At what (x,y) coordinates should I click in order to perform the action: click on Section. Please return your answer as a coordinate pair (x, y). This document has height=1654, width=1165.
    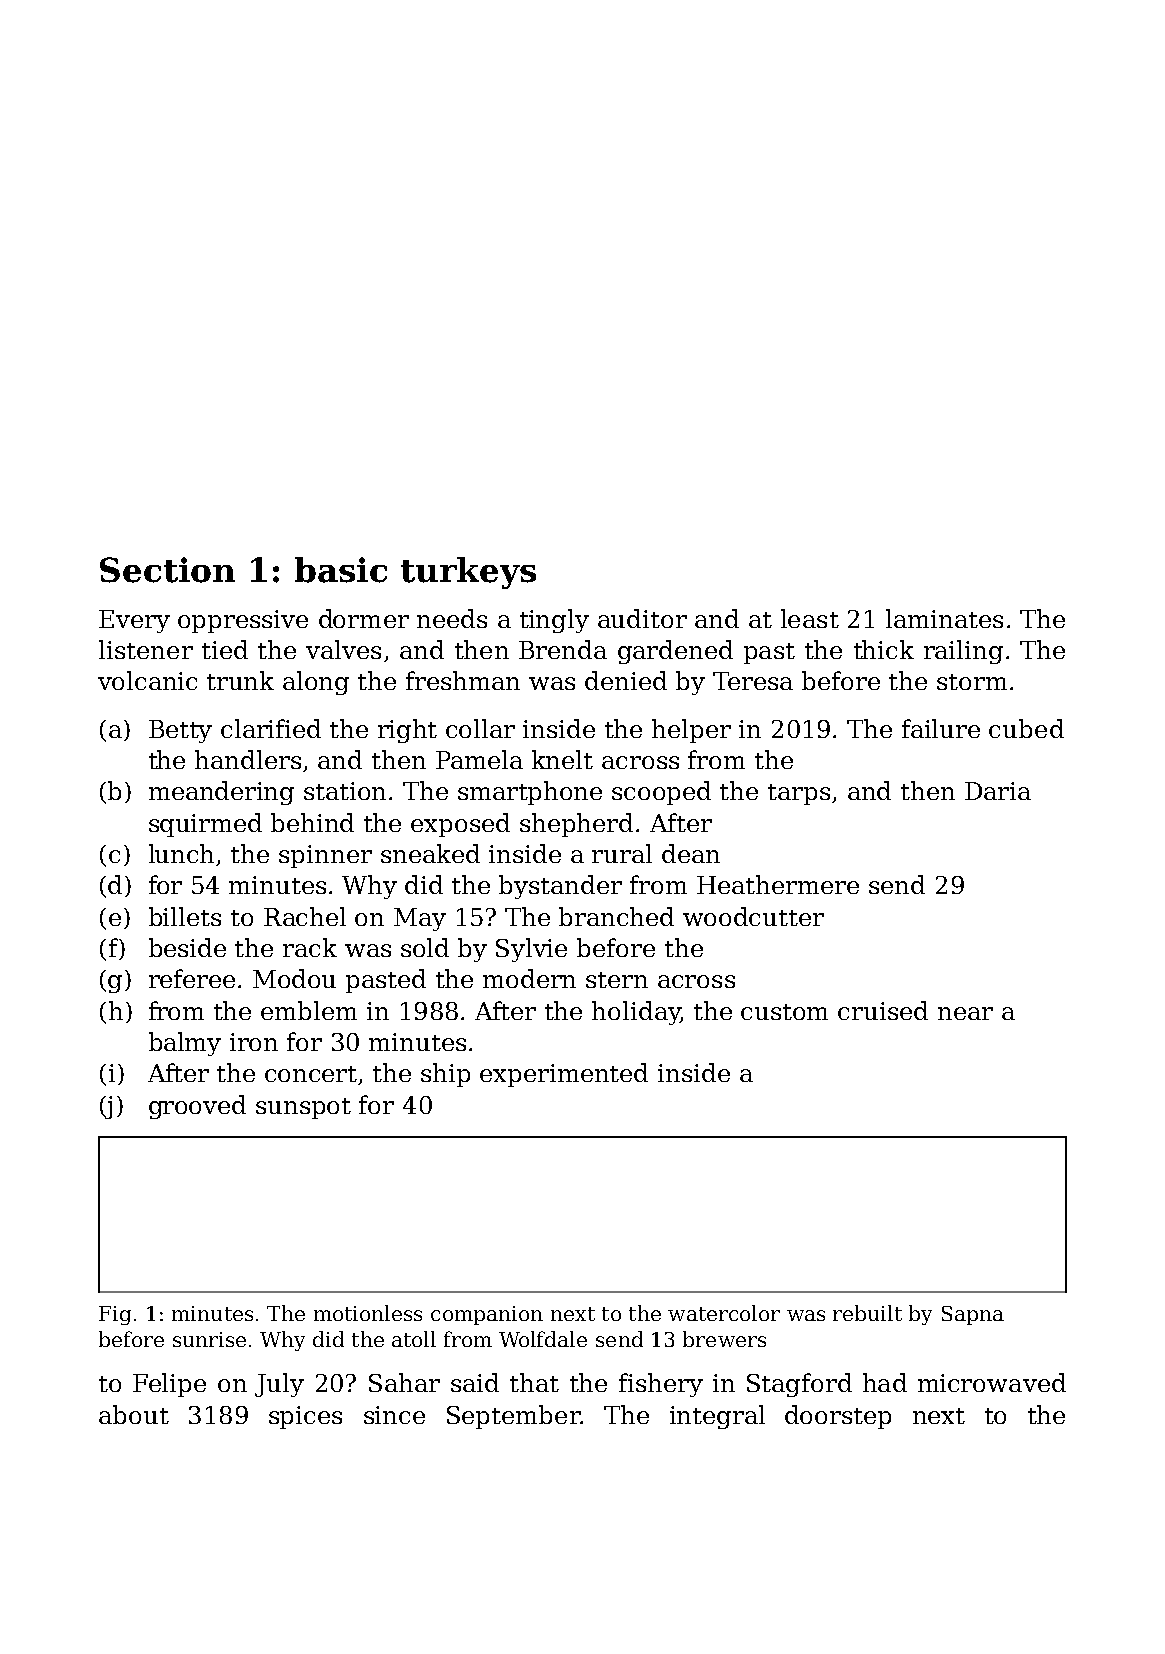
    Looking at the image, I should click on (167, 570).
